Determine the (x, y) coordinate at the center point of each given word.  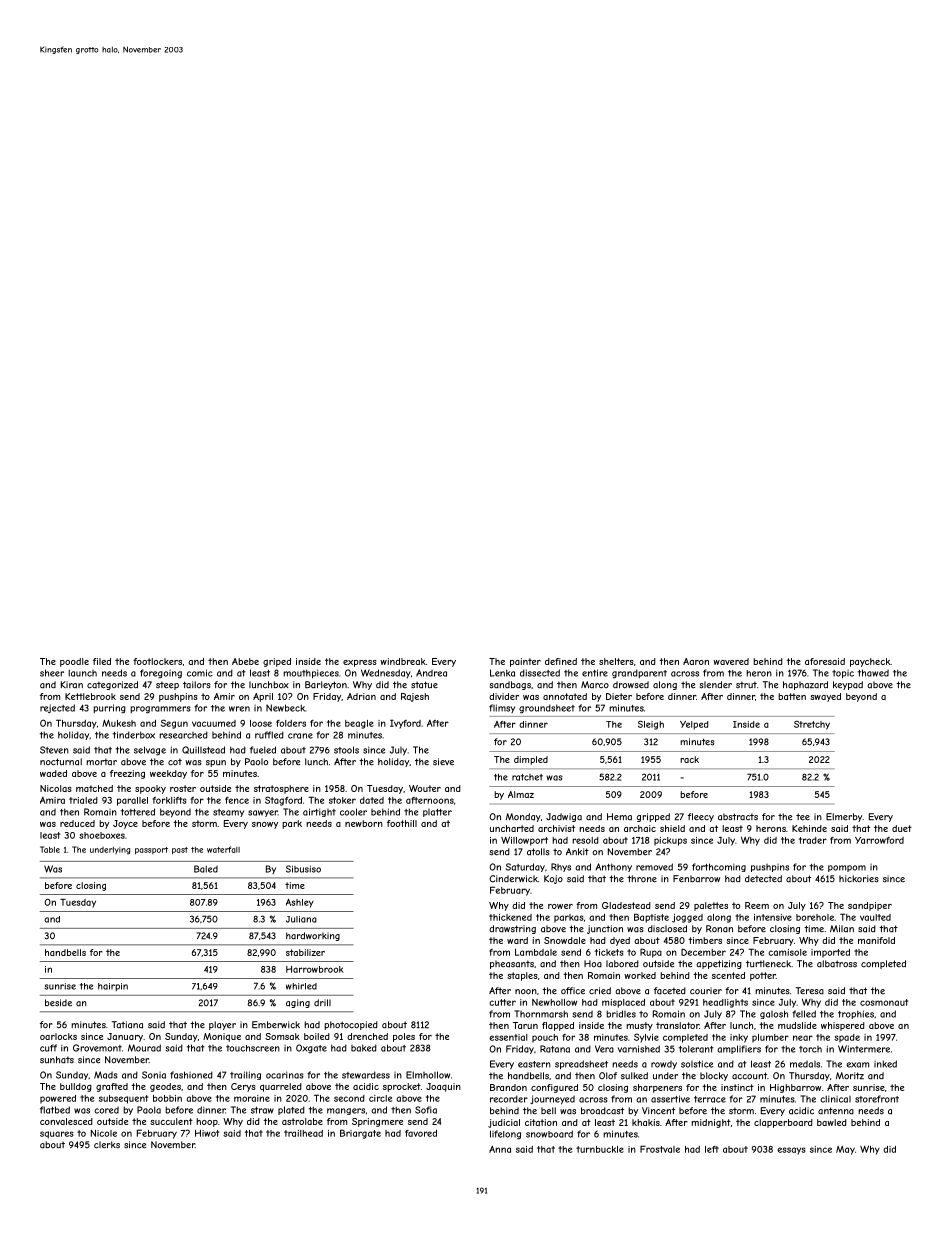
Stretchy (812, 725)
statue (424, 685)
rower (560, 906)
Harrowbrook (315, 969)
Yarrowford (879, 840)
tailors (197, 685)
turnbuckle (600, 1149)
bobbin (167, 1098)
